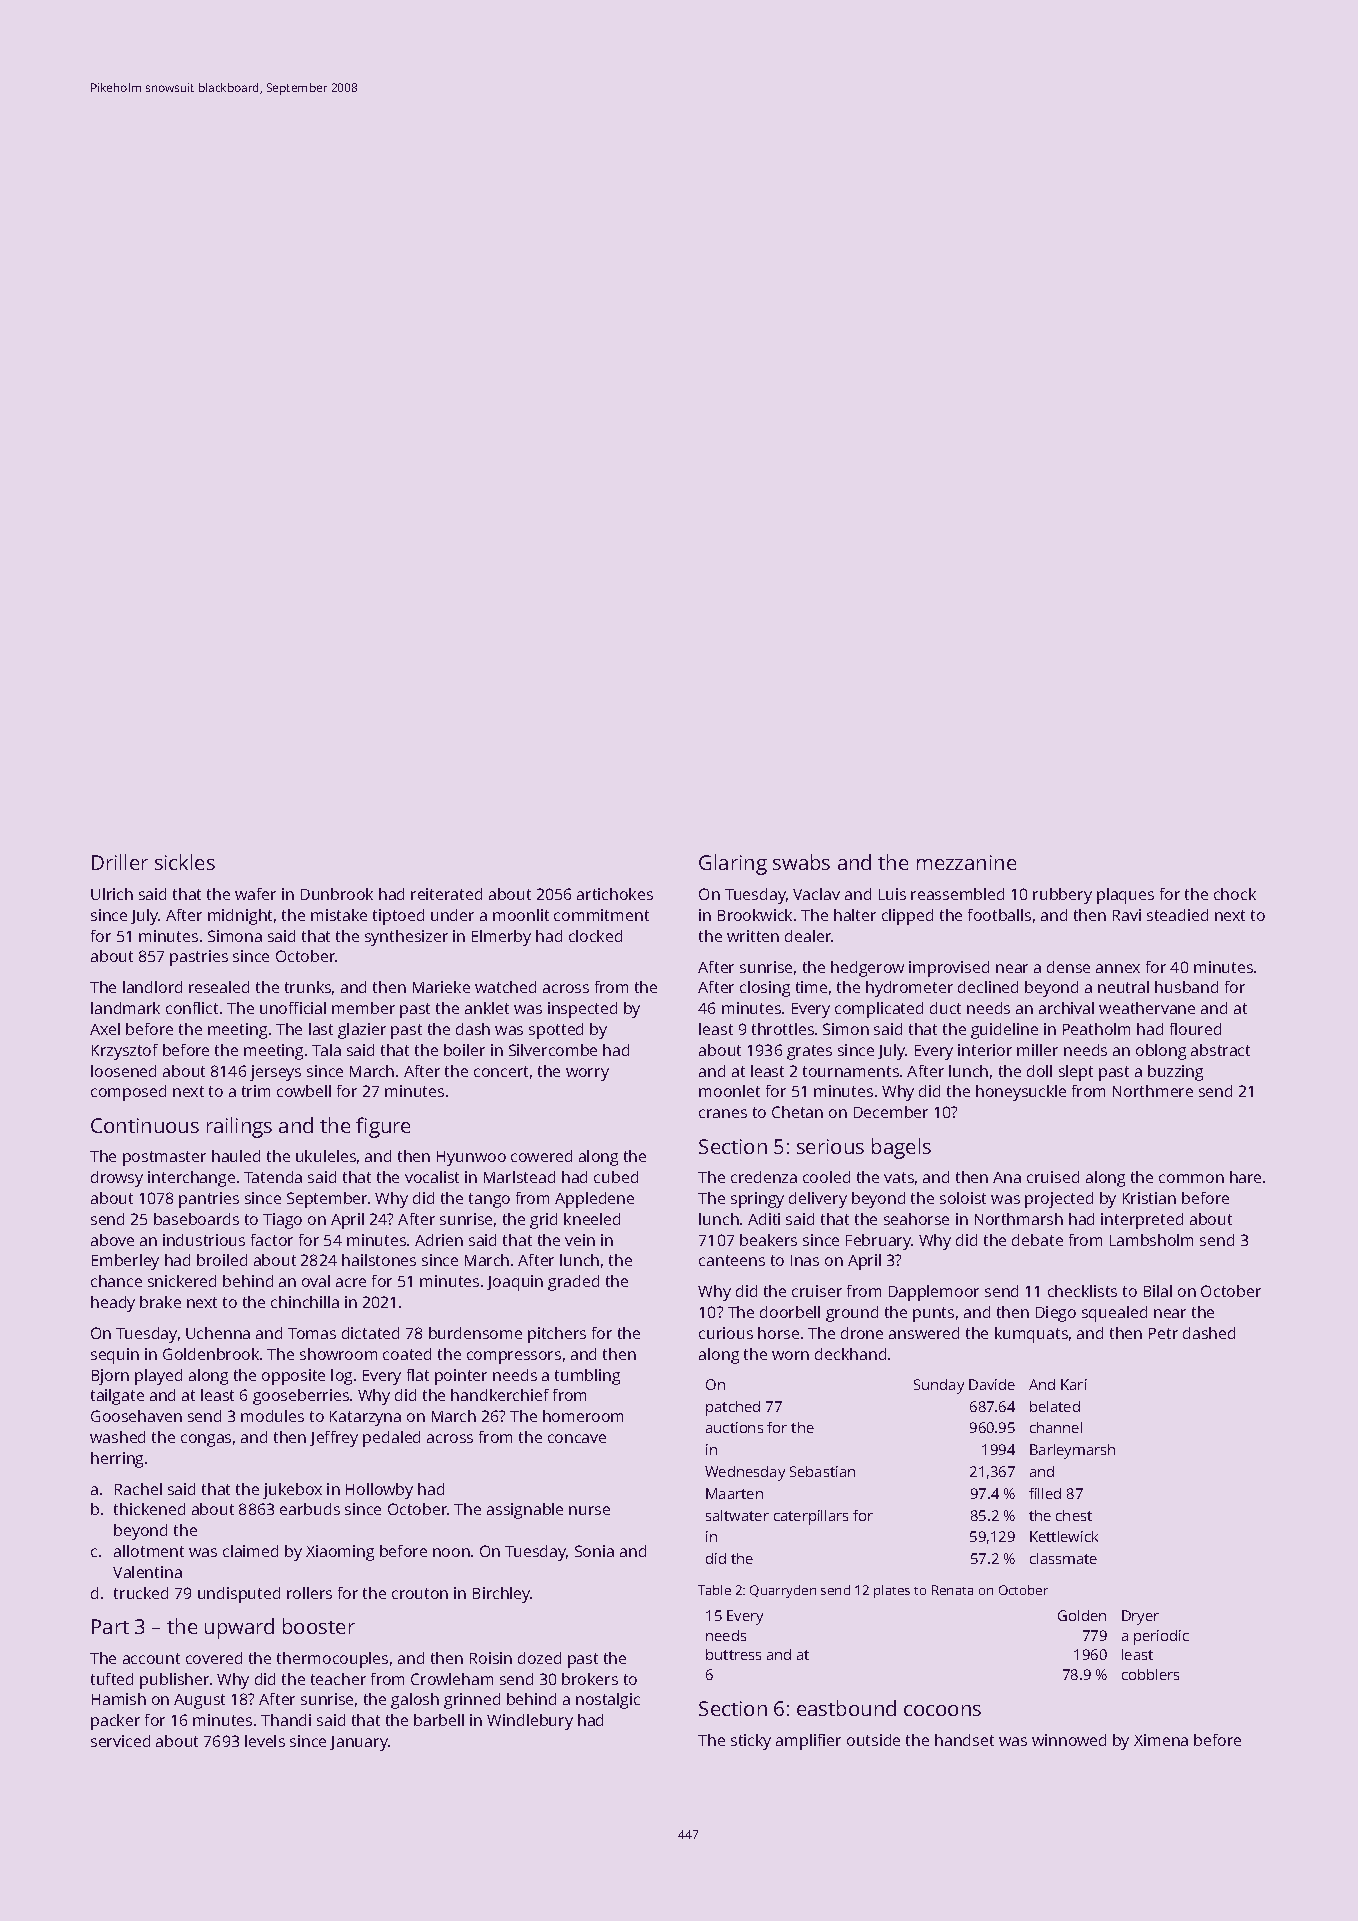 The height and width of the screenshot is (1921, 1358). I want to click on kneeled, so click(592, 1219).
